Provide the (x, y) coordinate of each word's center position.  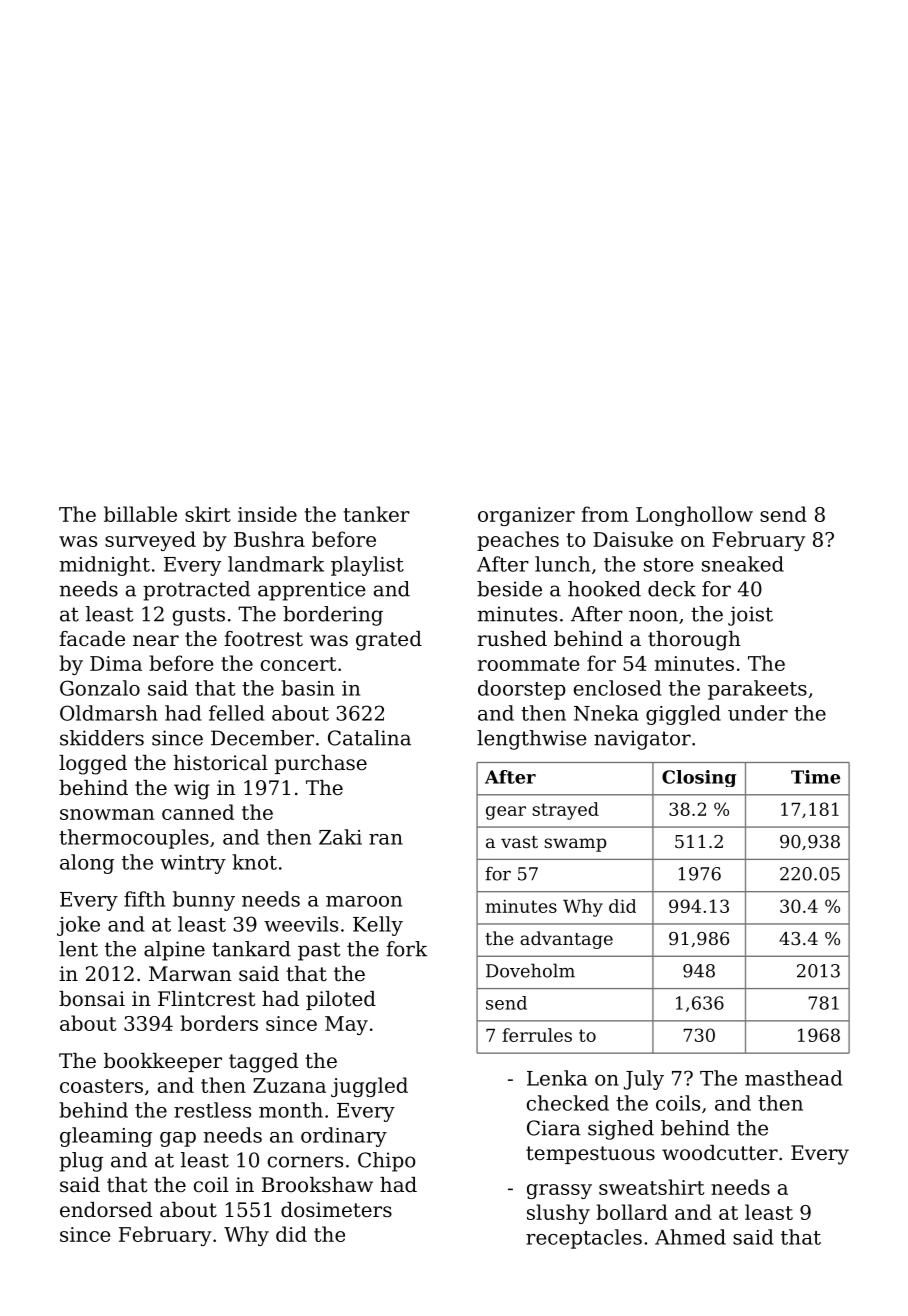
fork (406, 949)
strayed (565, 811)
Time (815, 777)
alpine (174, 951)
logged (93, 765)
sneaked (743, 564)
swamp (575, 845)
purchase (321, 764)
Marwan (190, 974)
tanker (376, 514)
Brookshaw (317, 1185)
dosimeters (336, 1210)
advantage (566, 940)
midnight (104, 566)
